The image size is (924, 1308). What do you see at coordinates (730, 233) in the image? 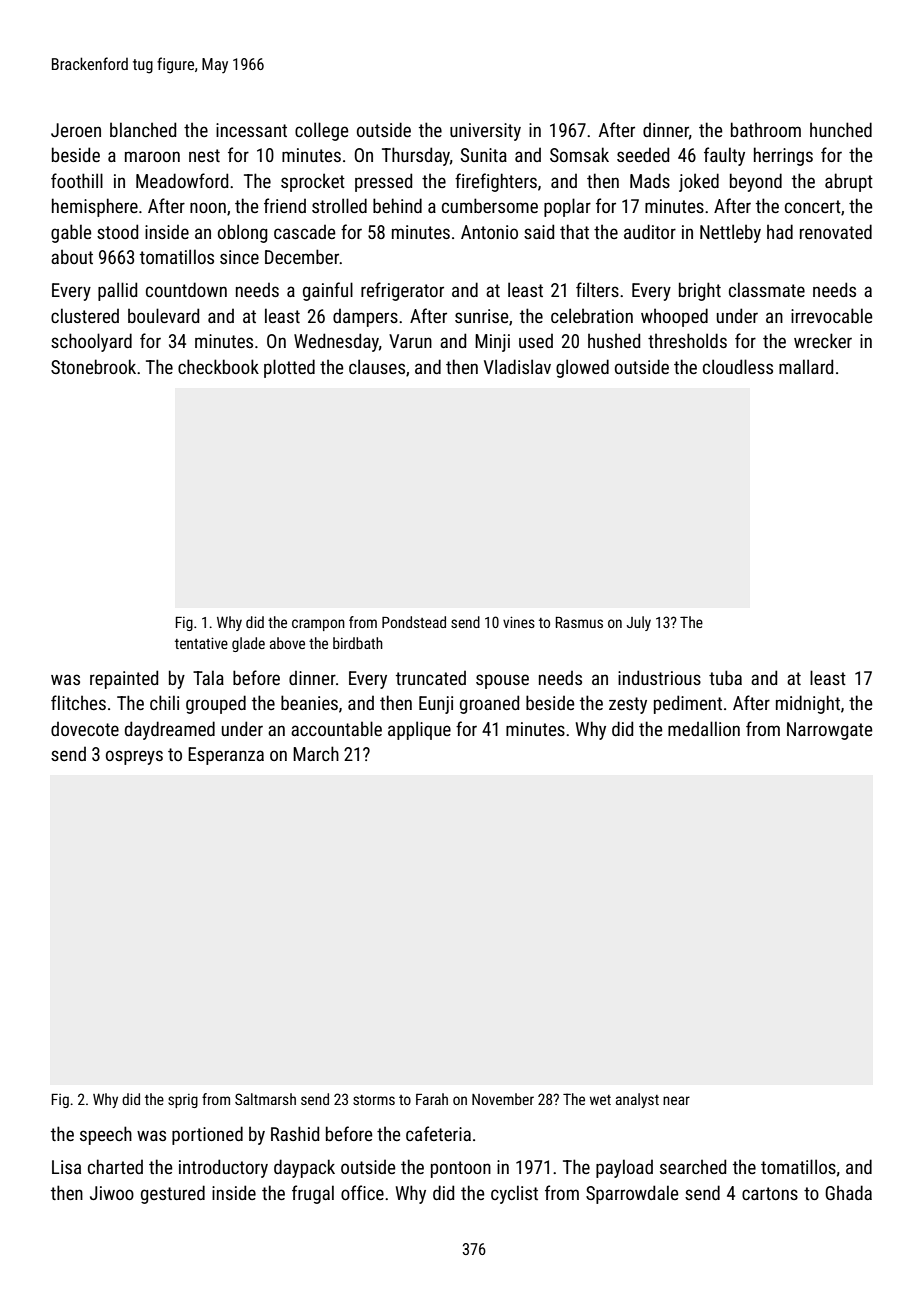
I see `Nettleby` at bounding box center [730, 233].
